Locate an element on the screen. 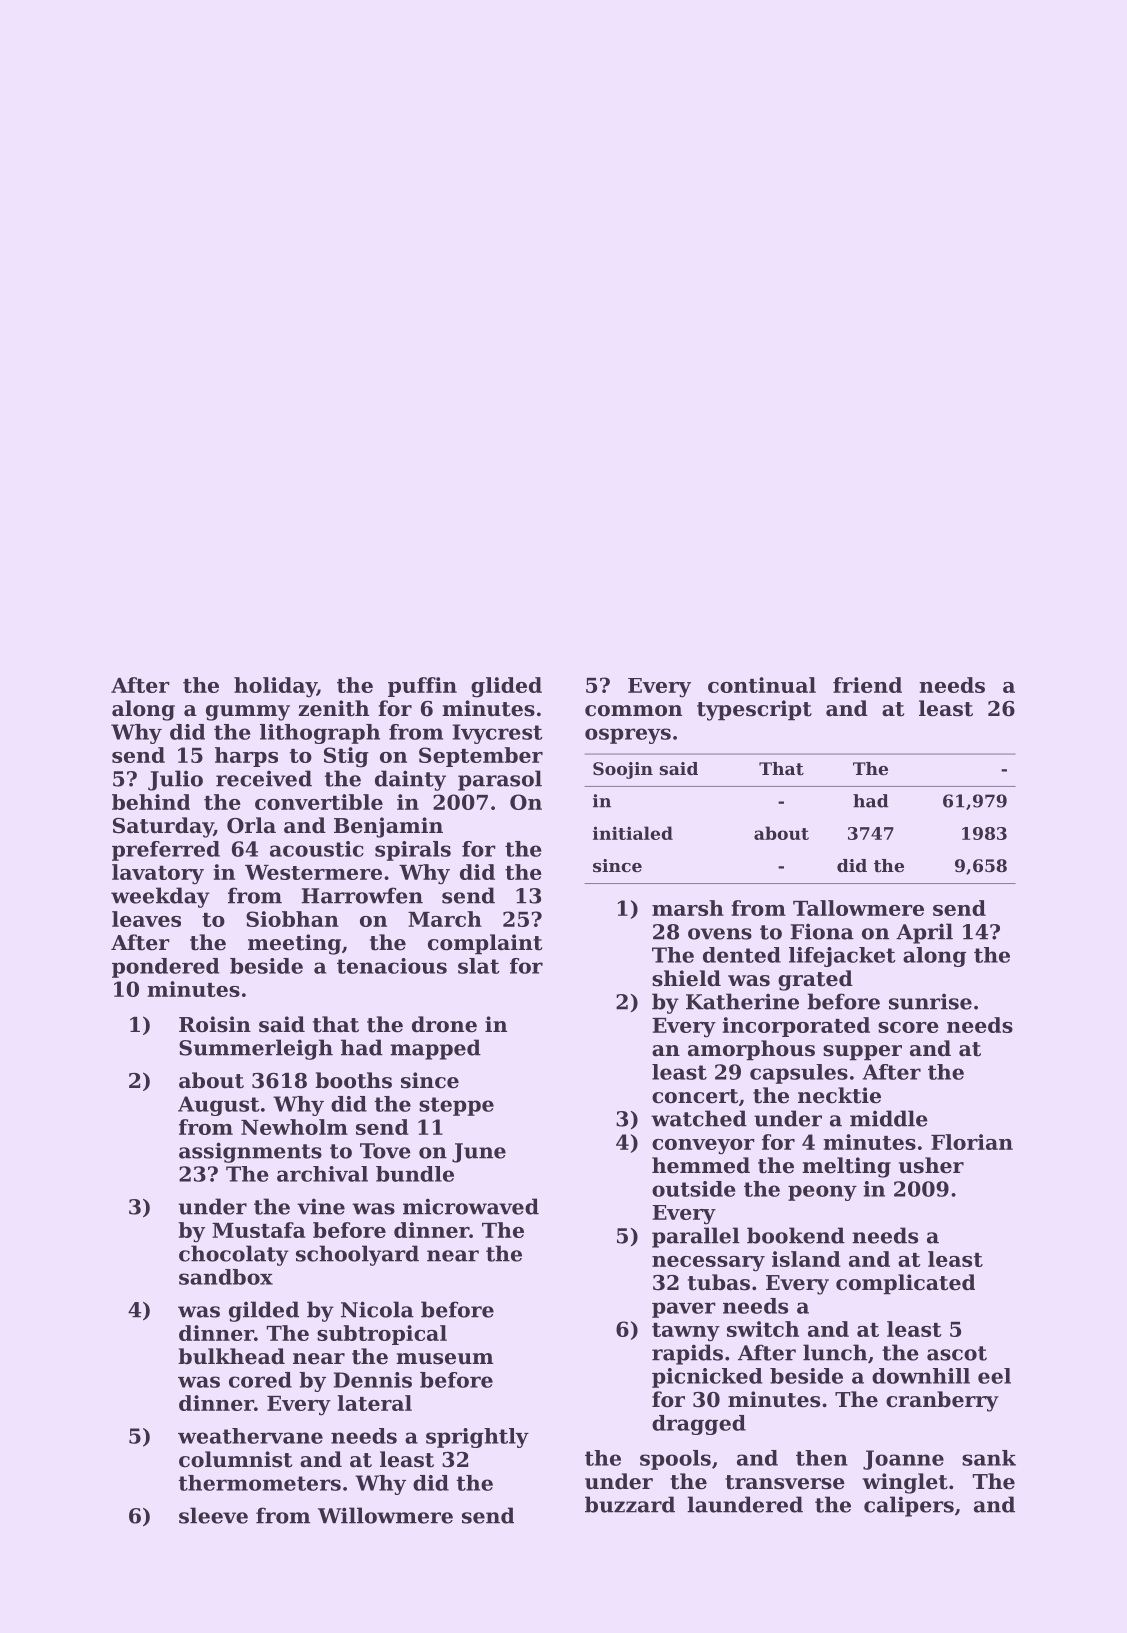 This screenshot has width=1127, height=1633. zenith is located at coordinates (333, 708).
